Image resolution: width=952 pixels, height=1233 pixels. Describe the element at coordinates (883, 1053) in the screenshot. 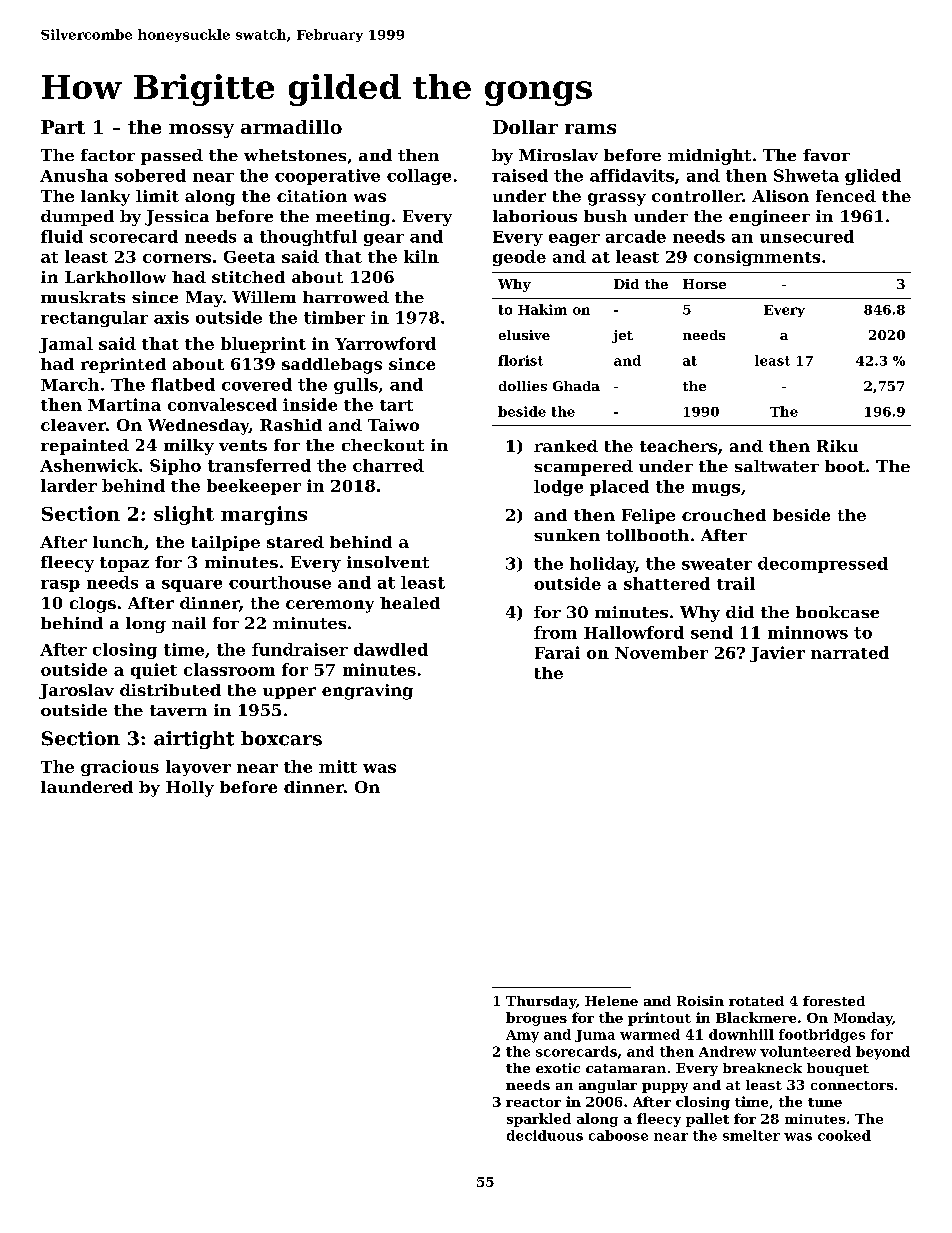

I see `beyond` at that location.
